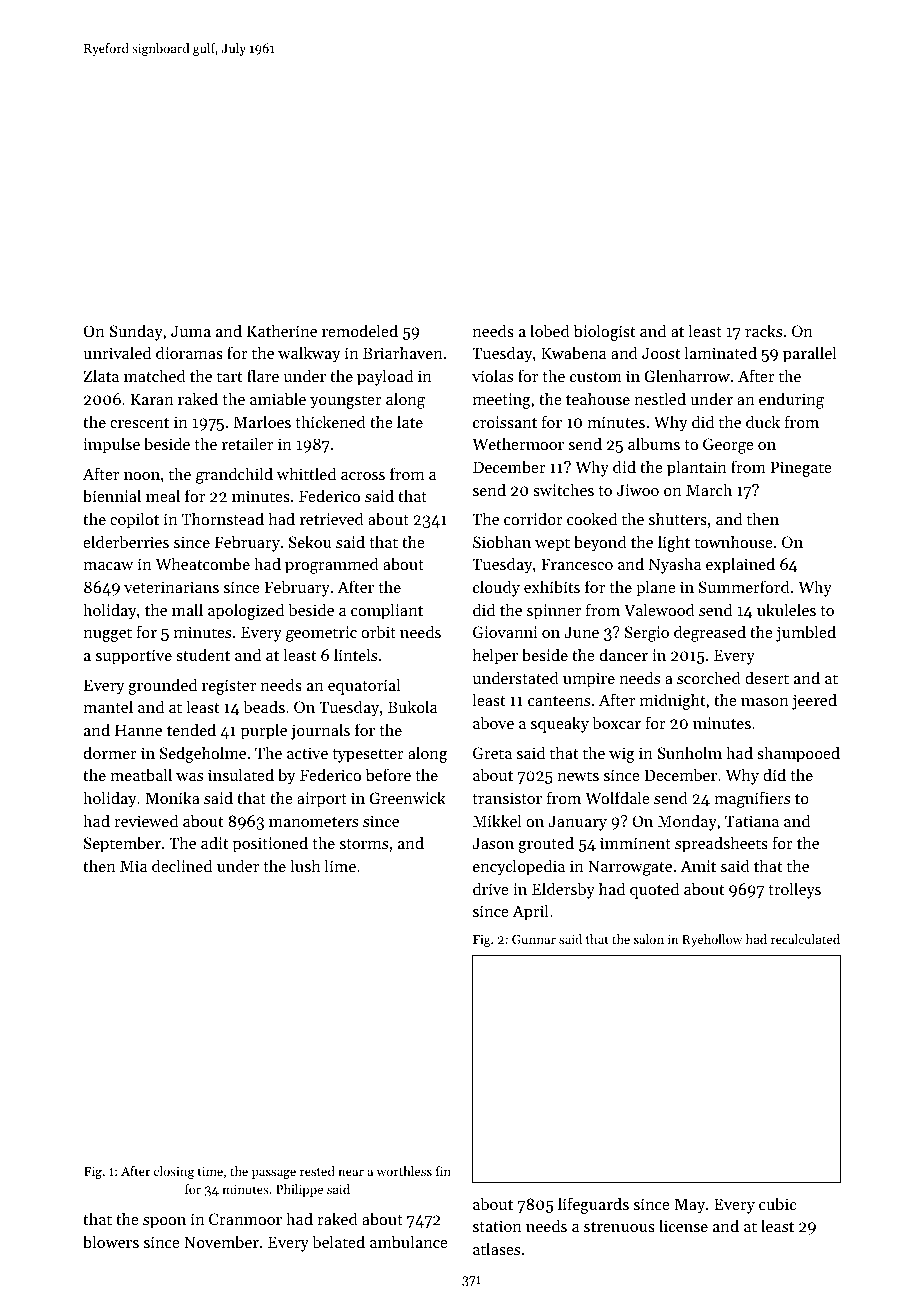 The width and height of the image is (924, 1308). I want to click on Francesco, so click(577, 564).
